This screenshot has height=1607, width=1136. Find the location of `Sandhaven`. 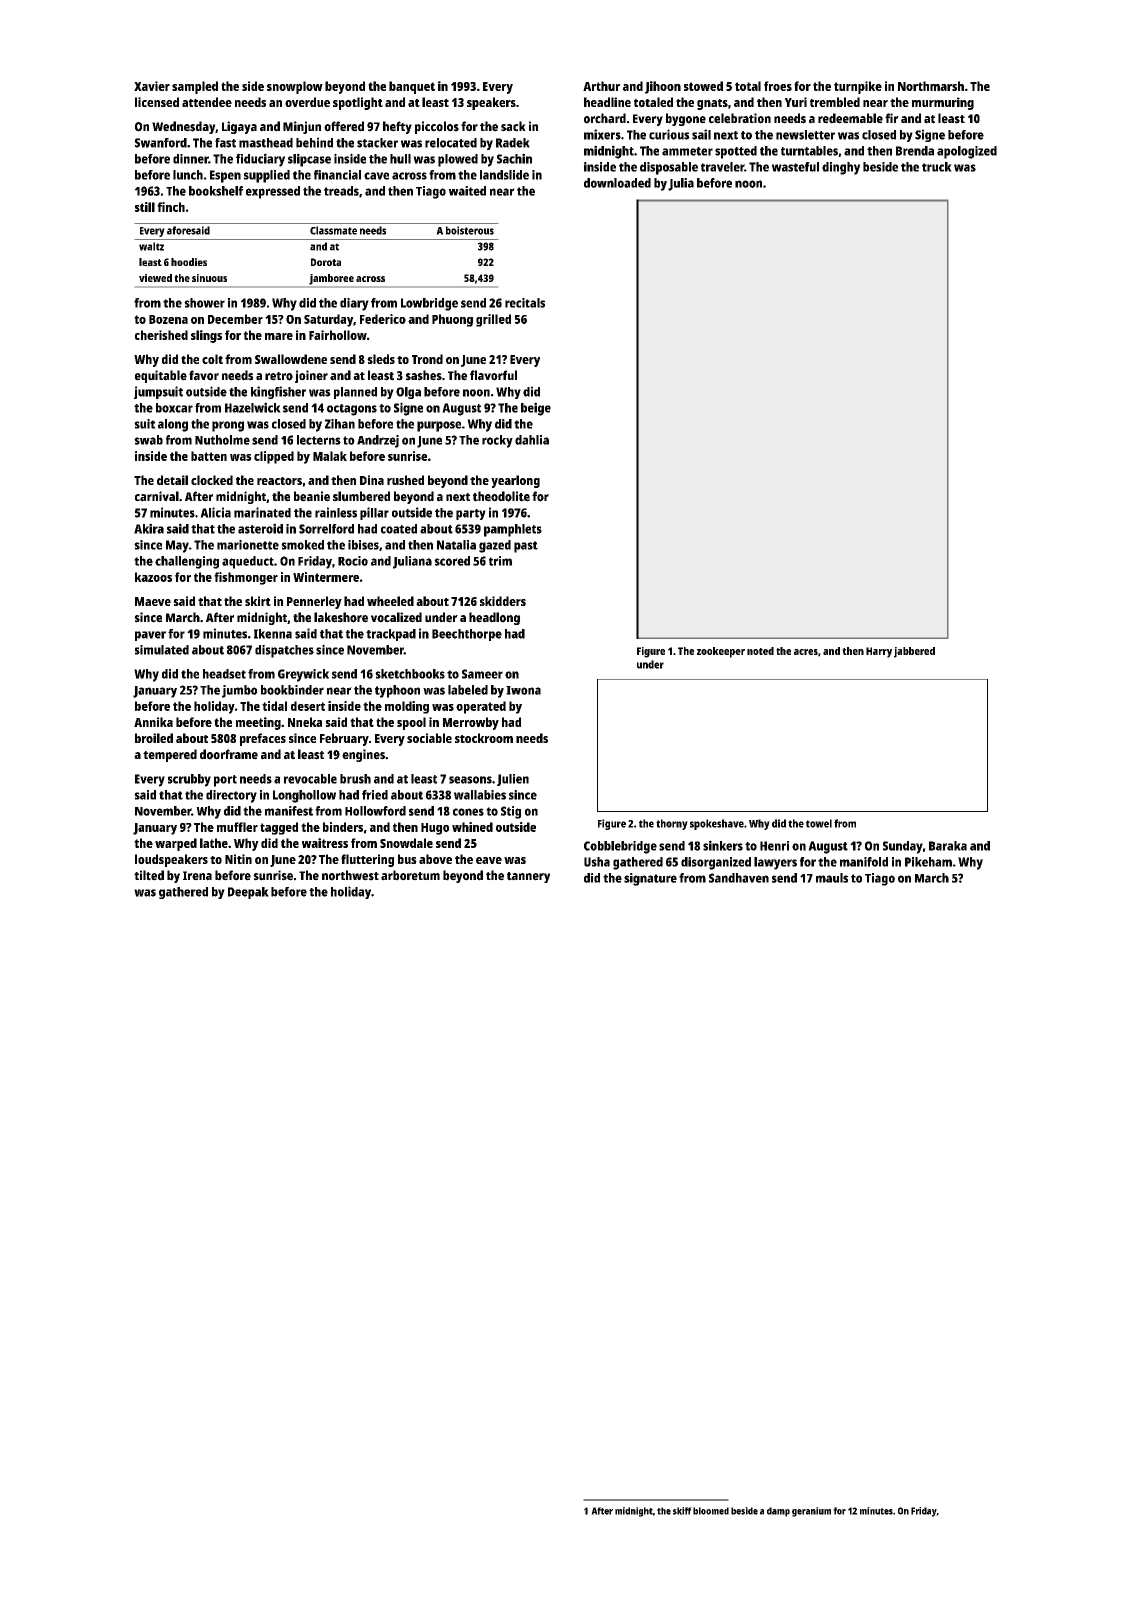

Sandhaven is located at coordinates (739, 878).
